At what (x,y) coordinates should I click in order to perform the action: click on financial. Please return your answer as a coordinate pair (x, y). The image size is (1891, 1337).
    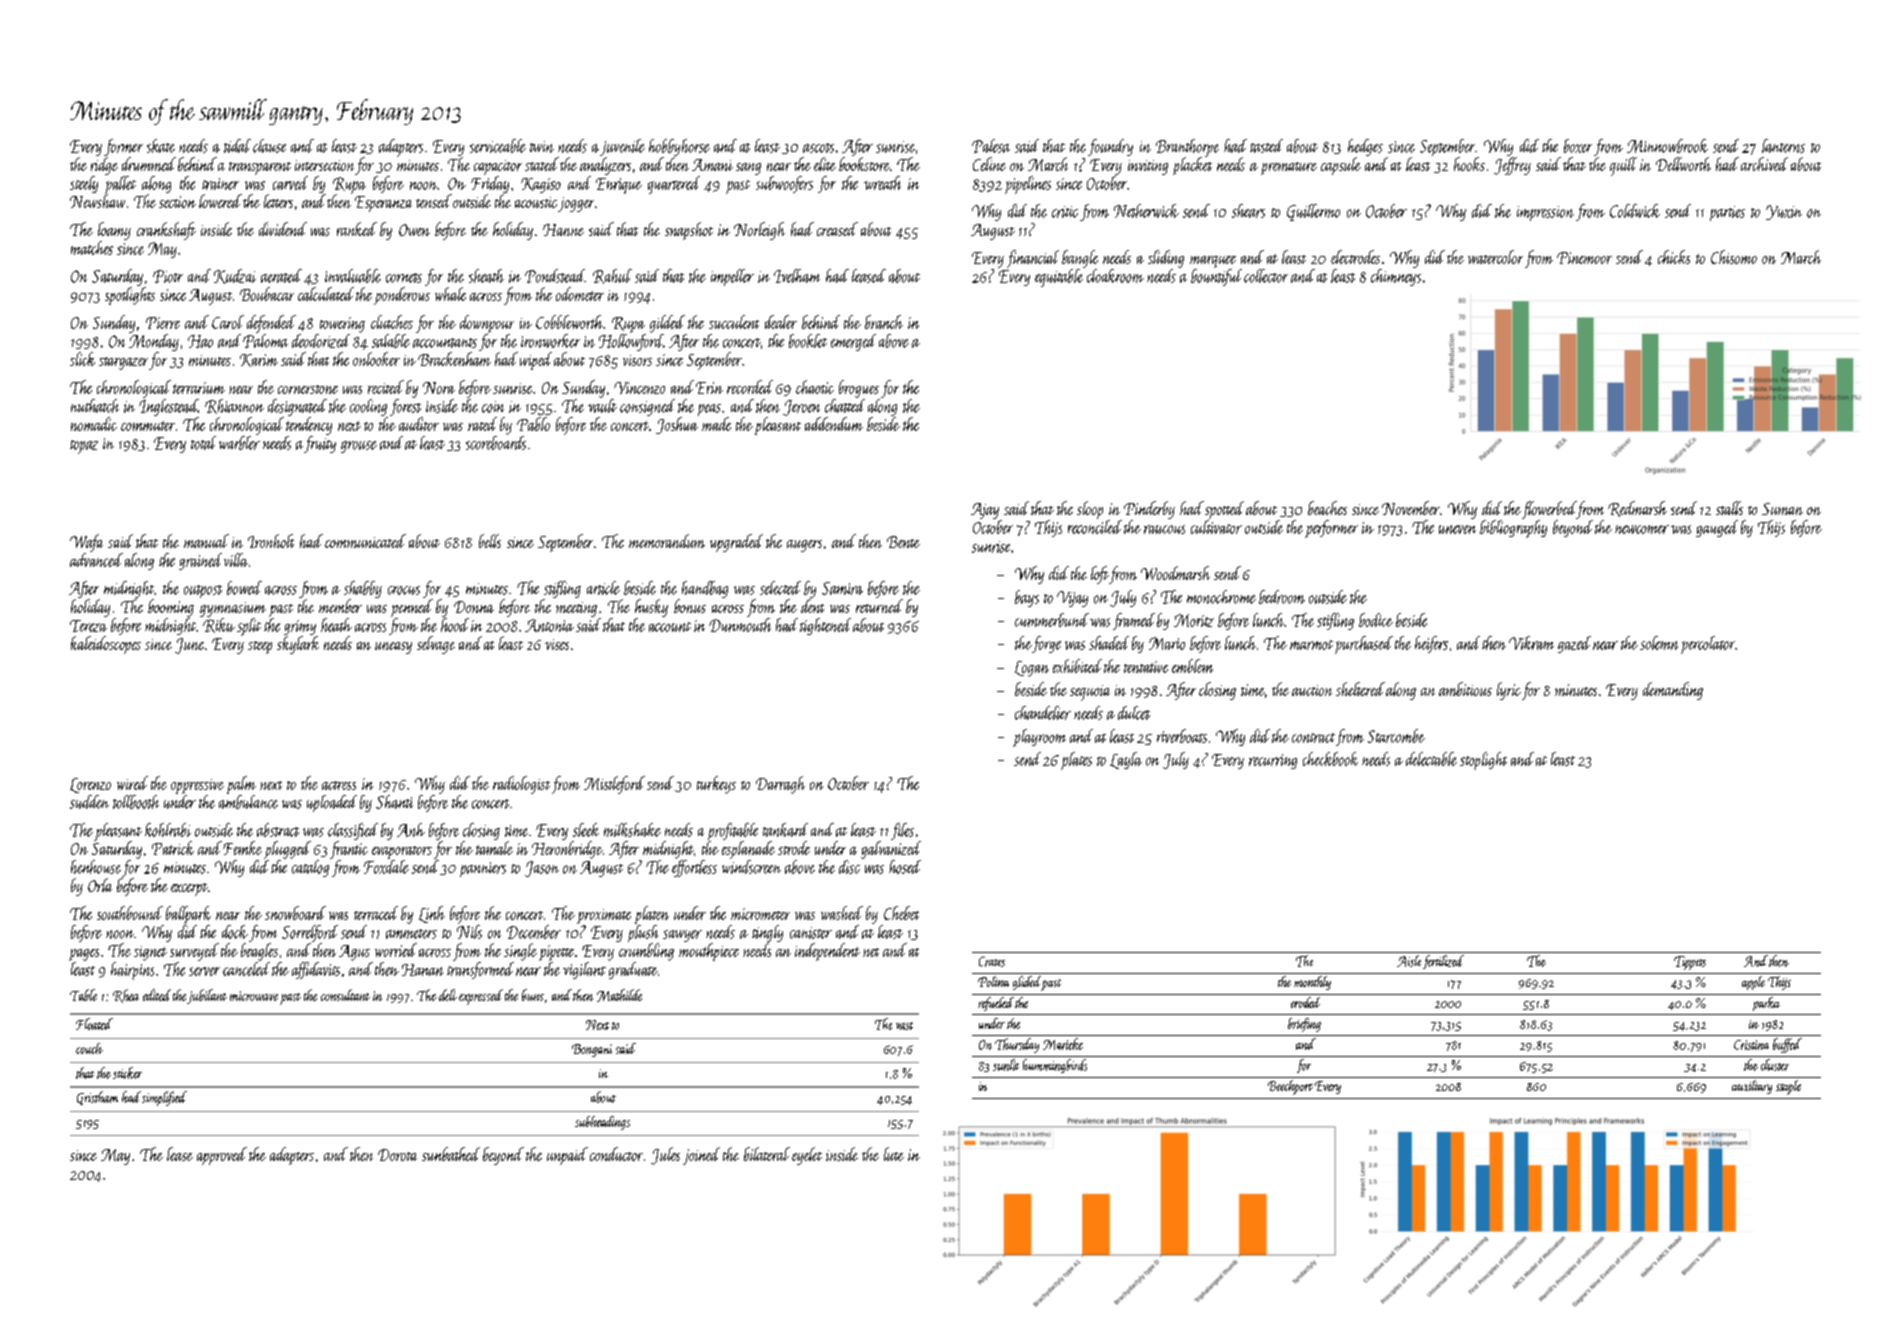
    Looking at the image, I should click on (1033, 259).
